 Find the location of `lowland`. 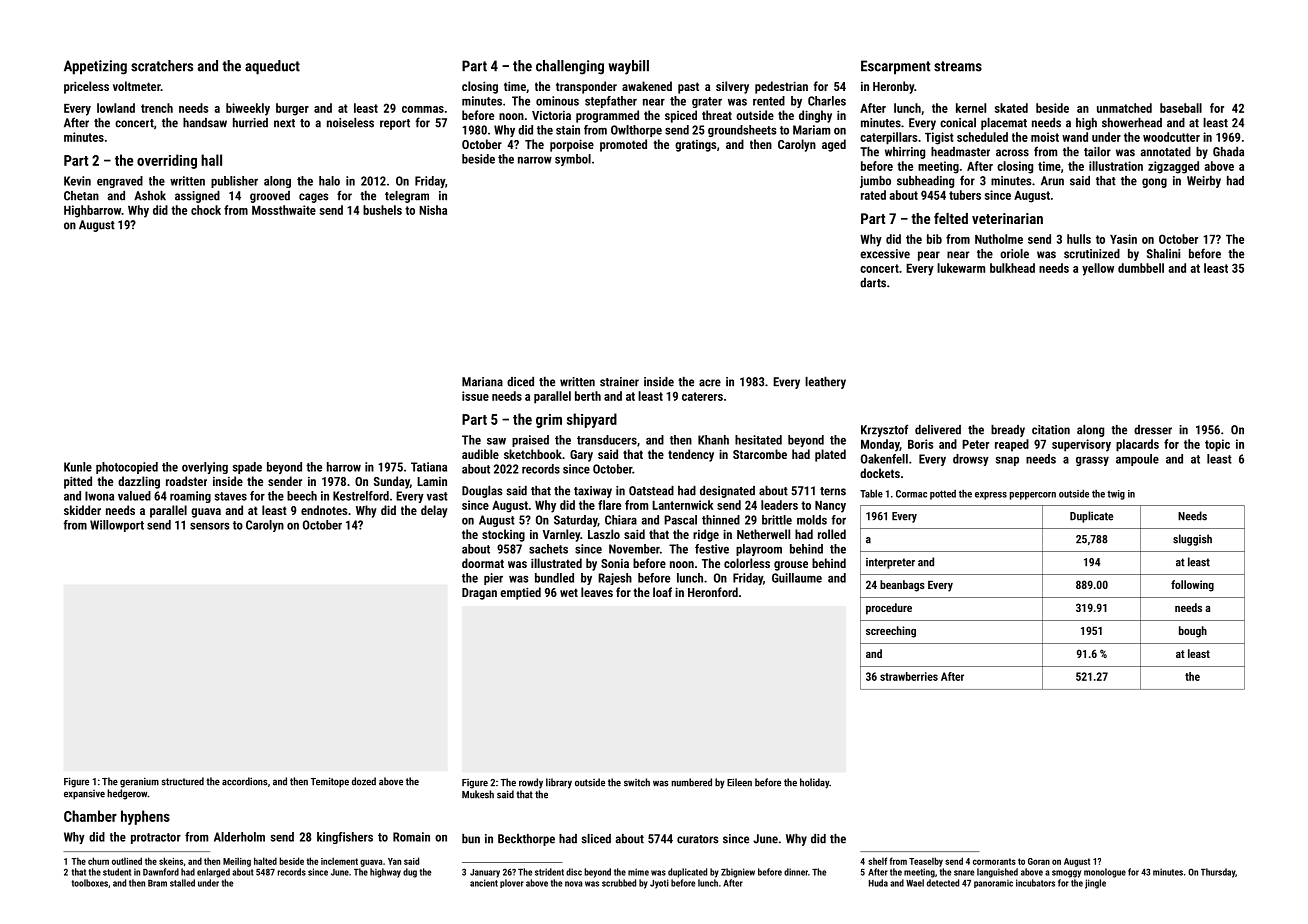

lowland is located at coordinates (116, 108).
